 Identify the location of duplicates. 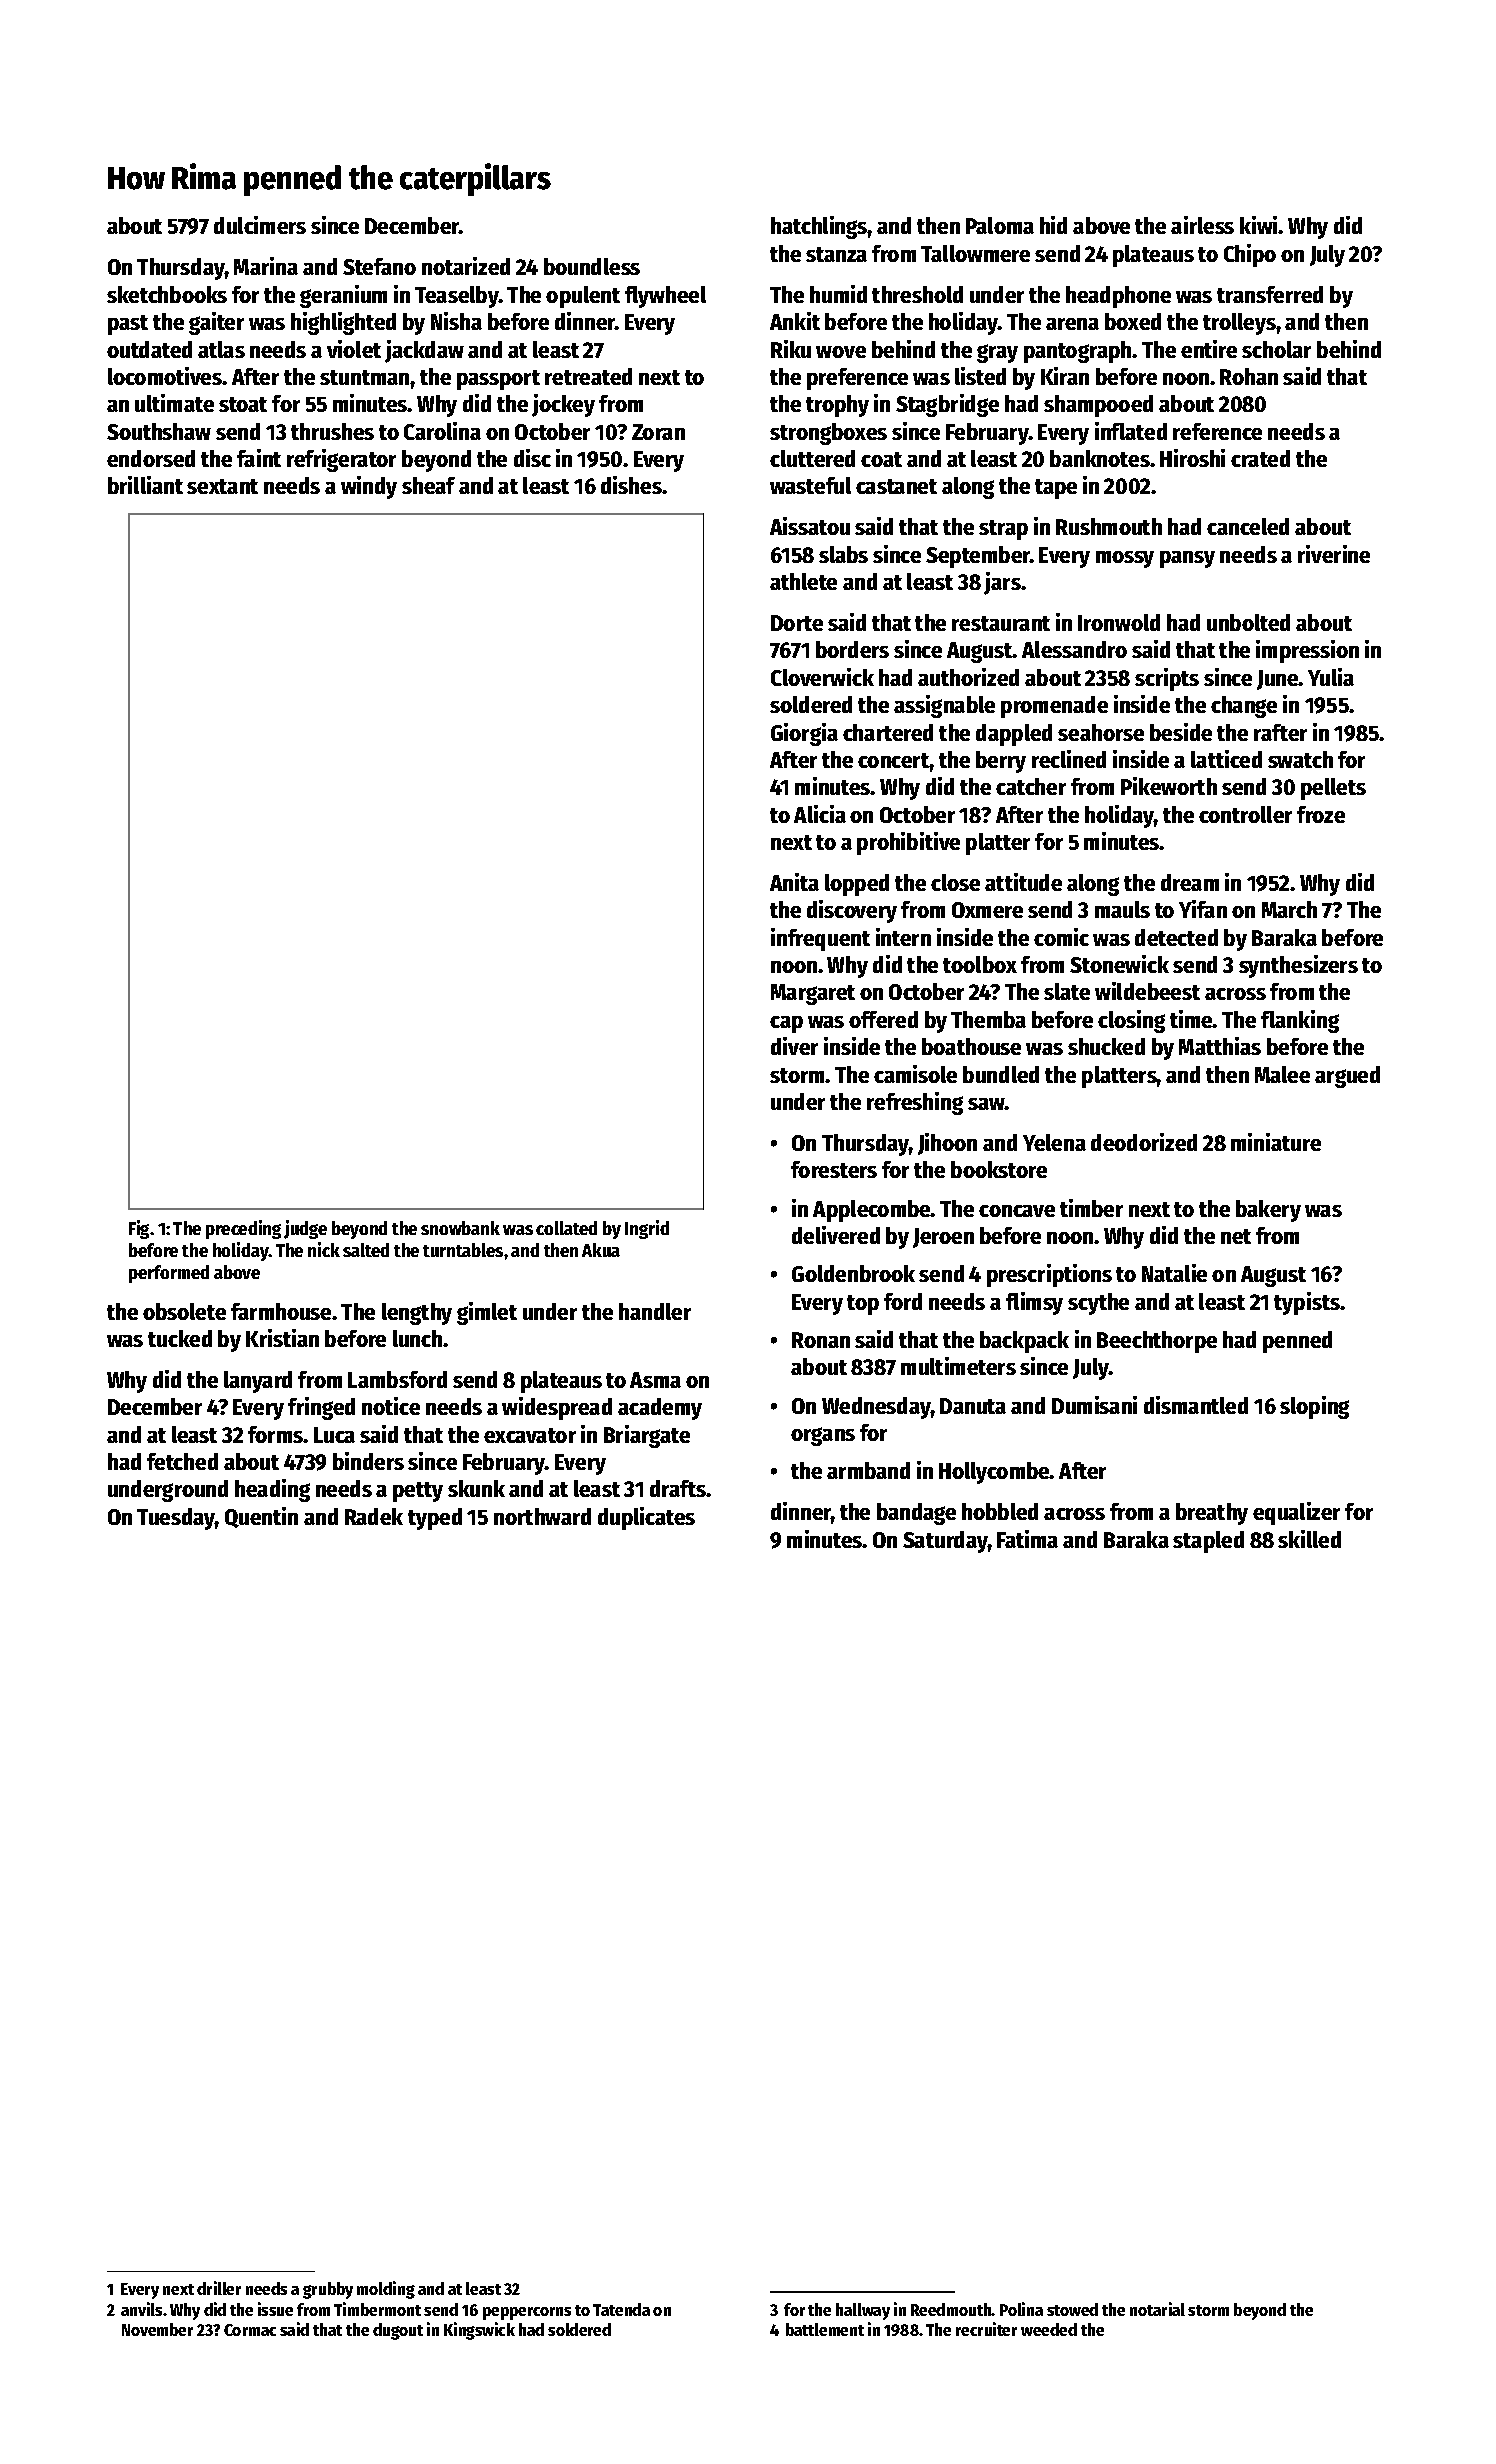
(646, 1518).
